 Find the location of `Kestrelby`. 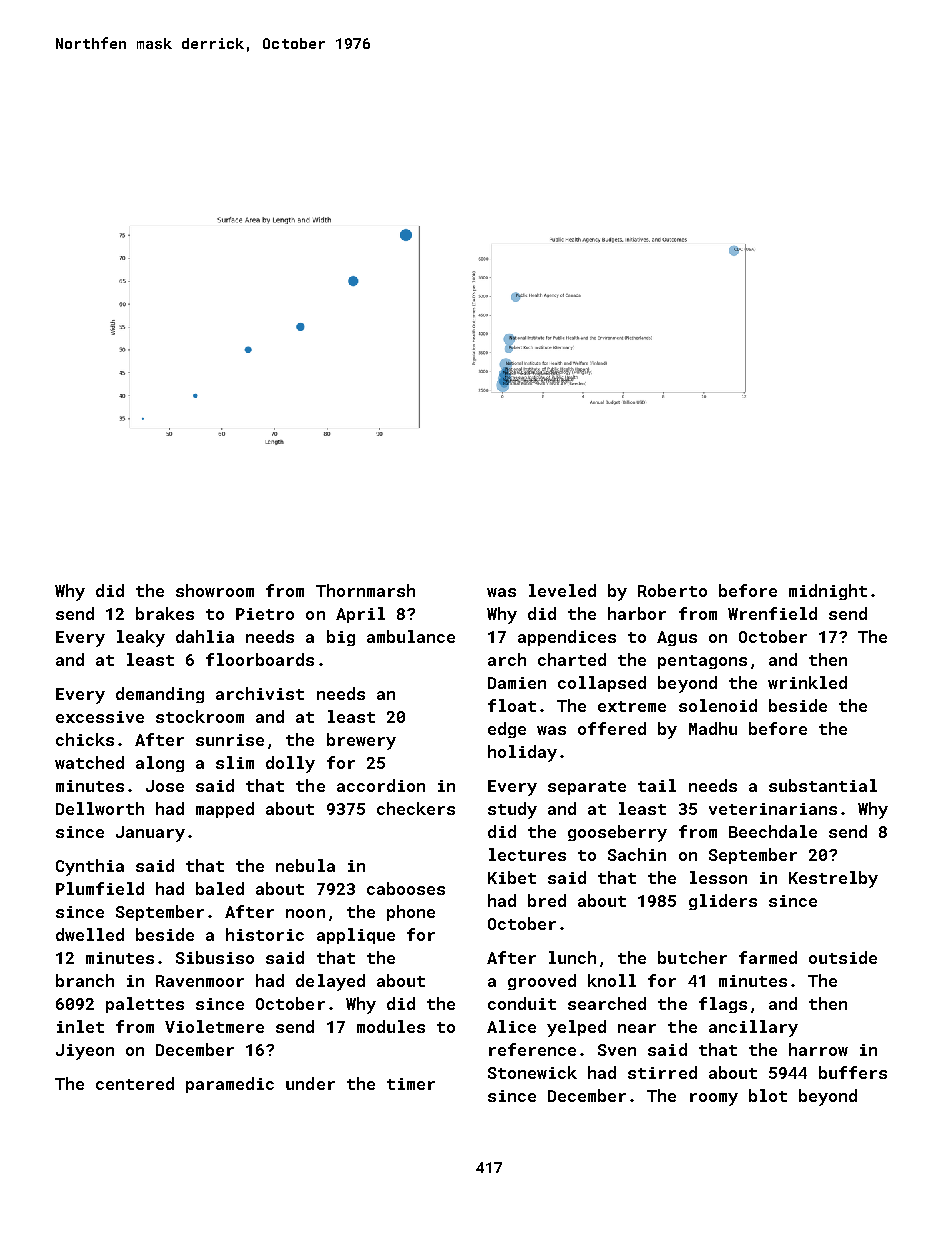

Kestrelby is located at coordinates (833, 879).
